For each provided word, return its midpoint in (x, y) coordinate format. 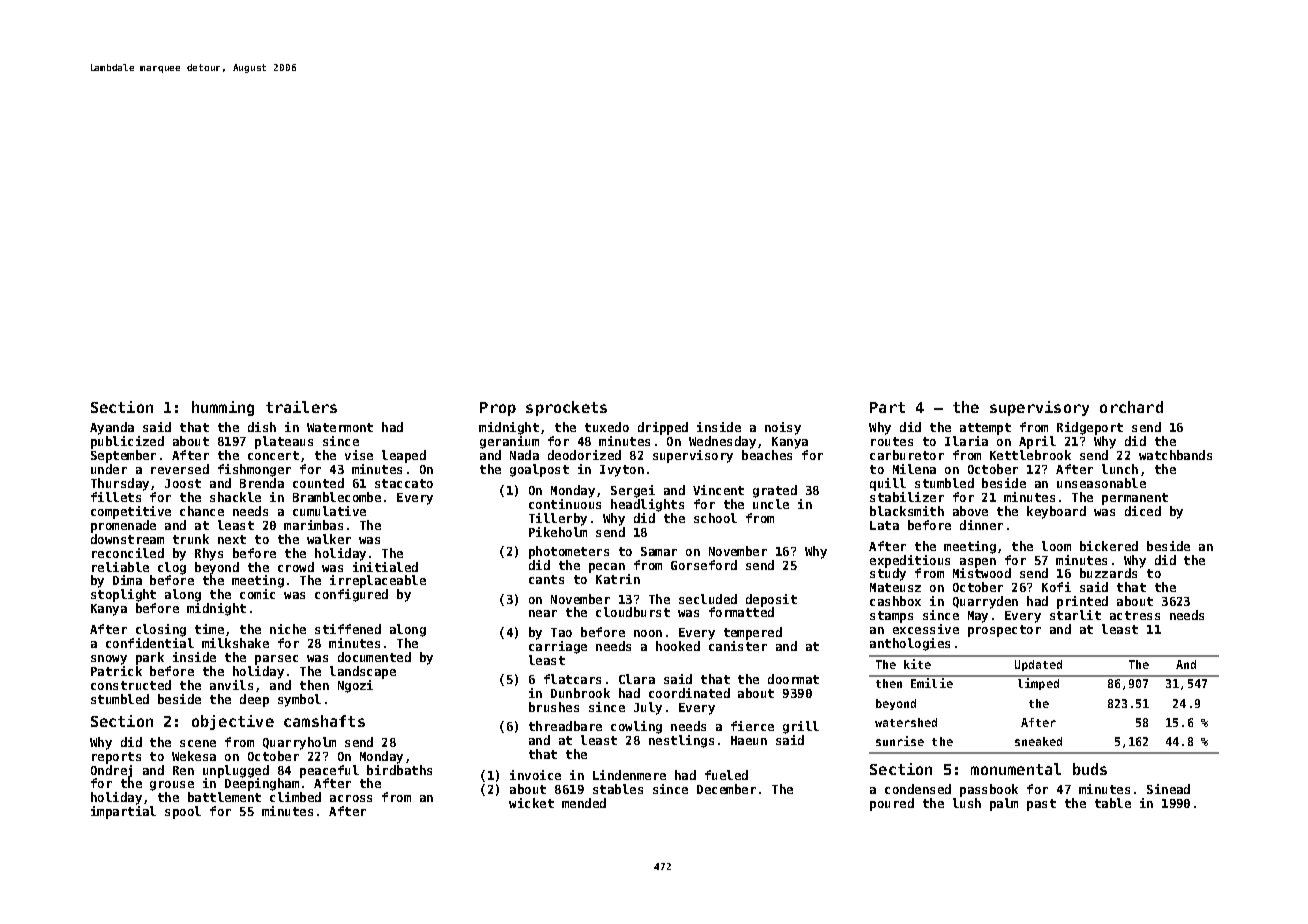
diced (1143, 511)
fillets (116, 497)
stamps (891, 617)
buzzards (1108, 573)
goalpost (539, 470)
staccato (404, 483)
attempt (985, 429)
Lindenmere (629, 775)
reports (116, 758)
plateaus (284, 442)
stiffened (348, 629)
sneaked (1038, 741)
